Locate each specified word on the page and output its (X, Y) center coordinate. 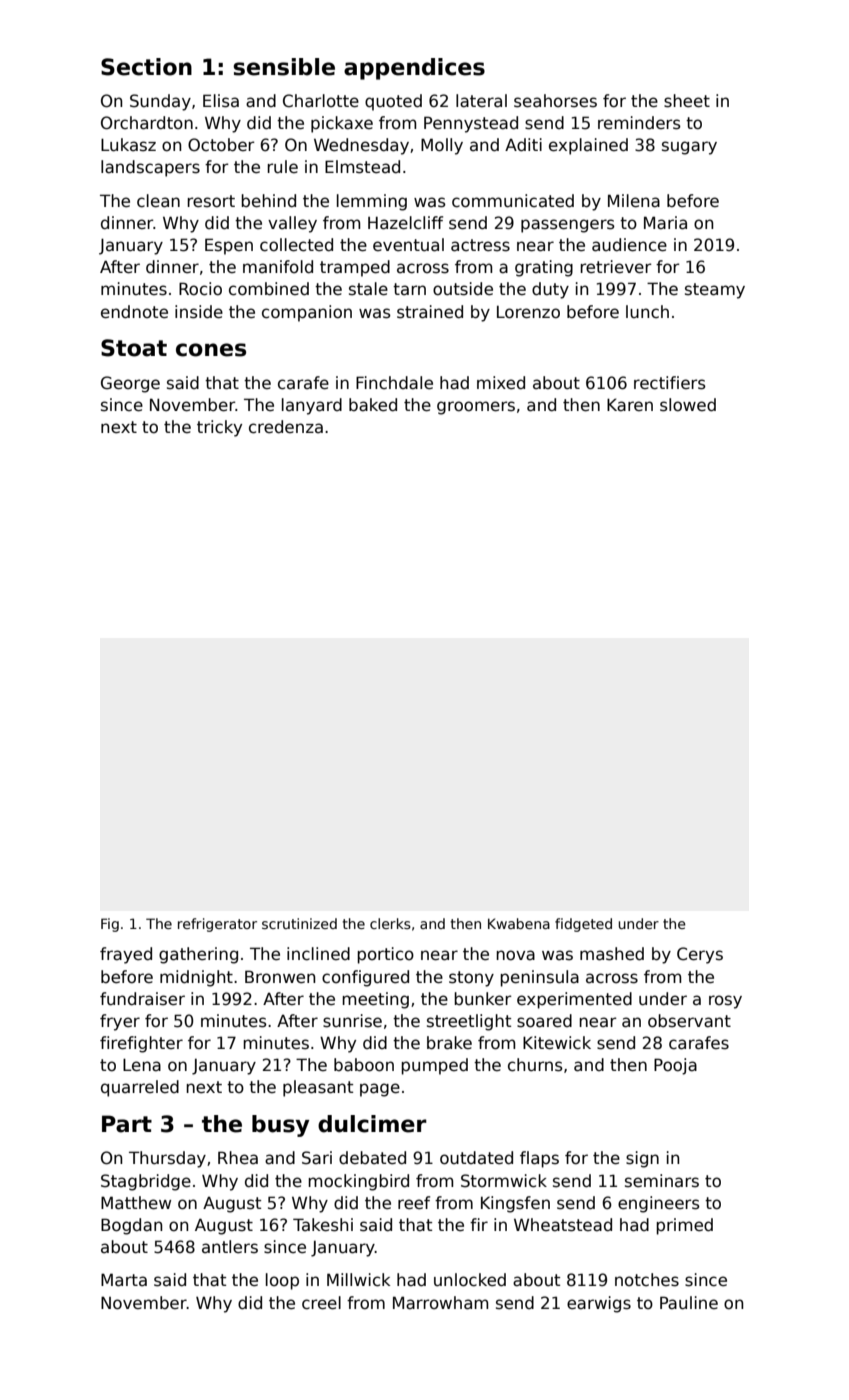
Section (146, 67)
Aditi (523, 145)
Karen (630, 405)
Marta (124, 1280)
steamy (715, 291)
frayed (126, 955)
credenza (286, 427)
